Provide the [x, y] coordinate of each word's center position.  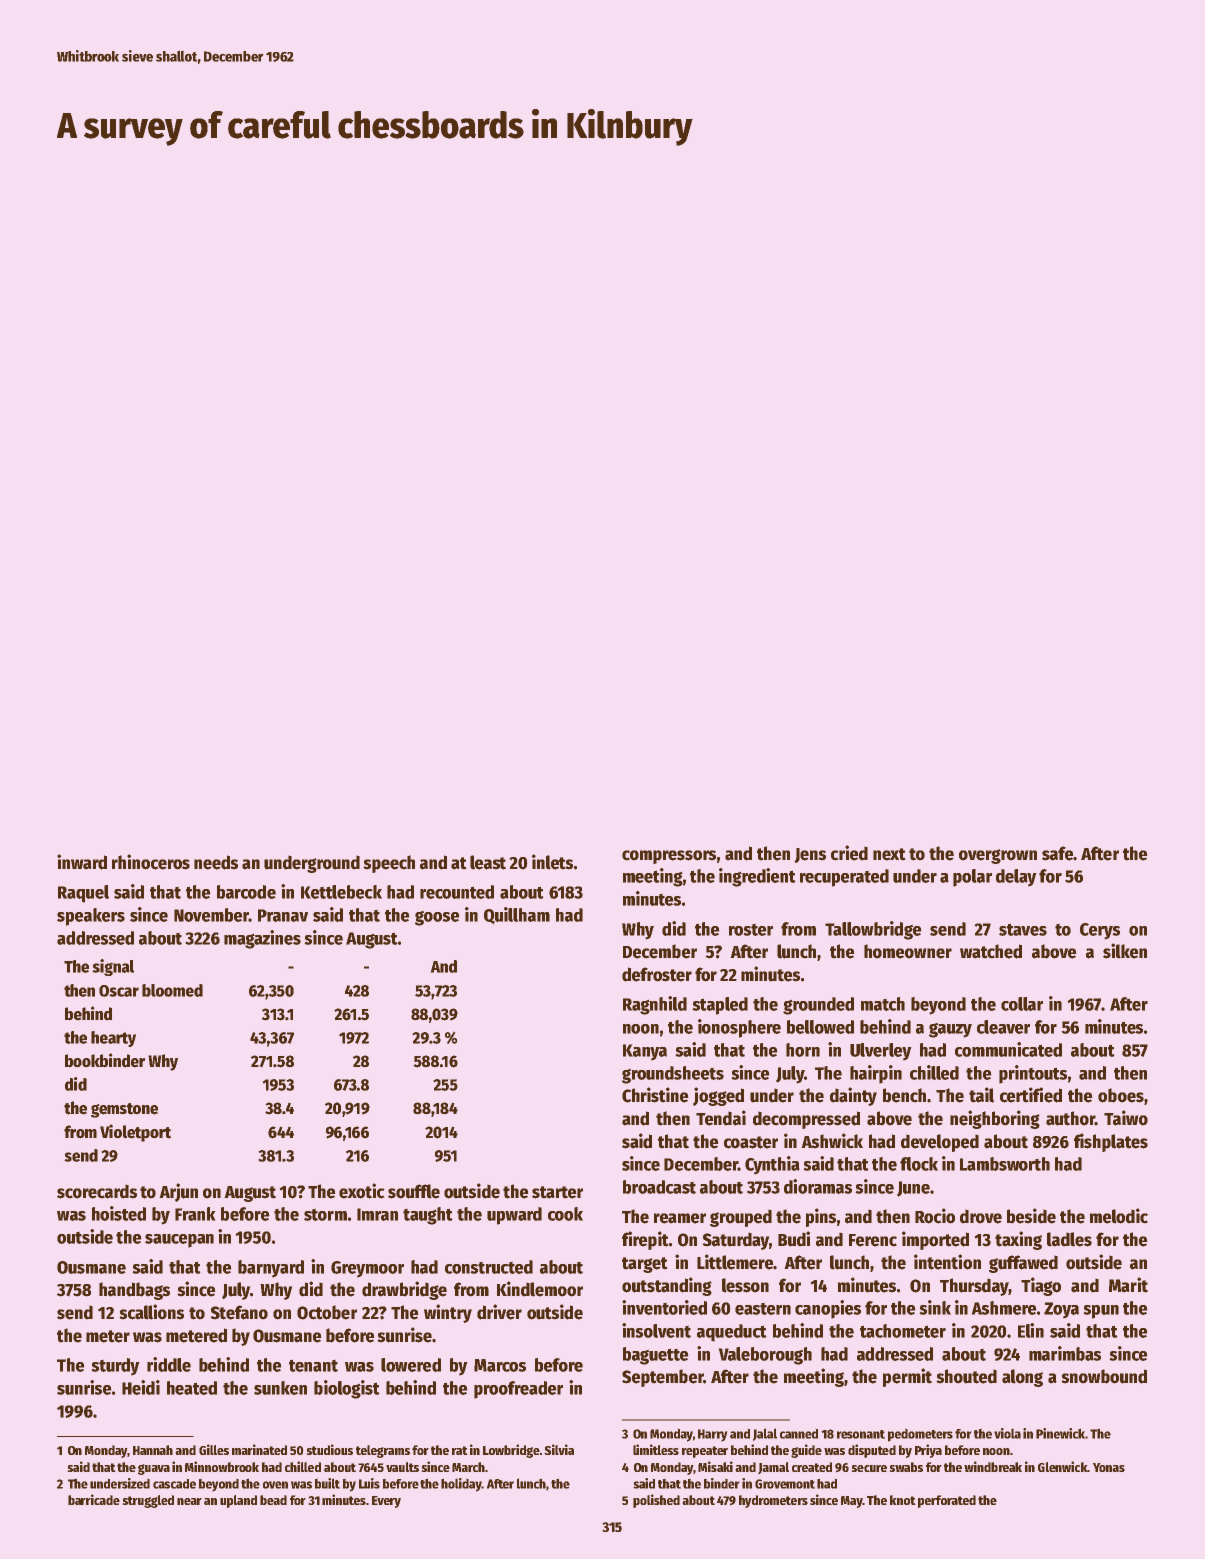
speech [389, 864]
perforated [947, 1501]
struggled [148, 1501]
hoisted [119, 1213]
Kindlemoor [540, 1289]
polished [656, 1501]
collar [1022, 1004]
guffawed [1023, 1264]
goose [437, 918]
